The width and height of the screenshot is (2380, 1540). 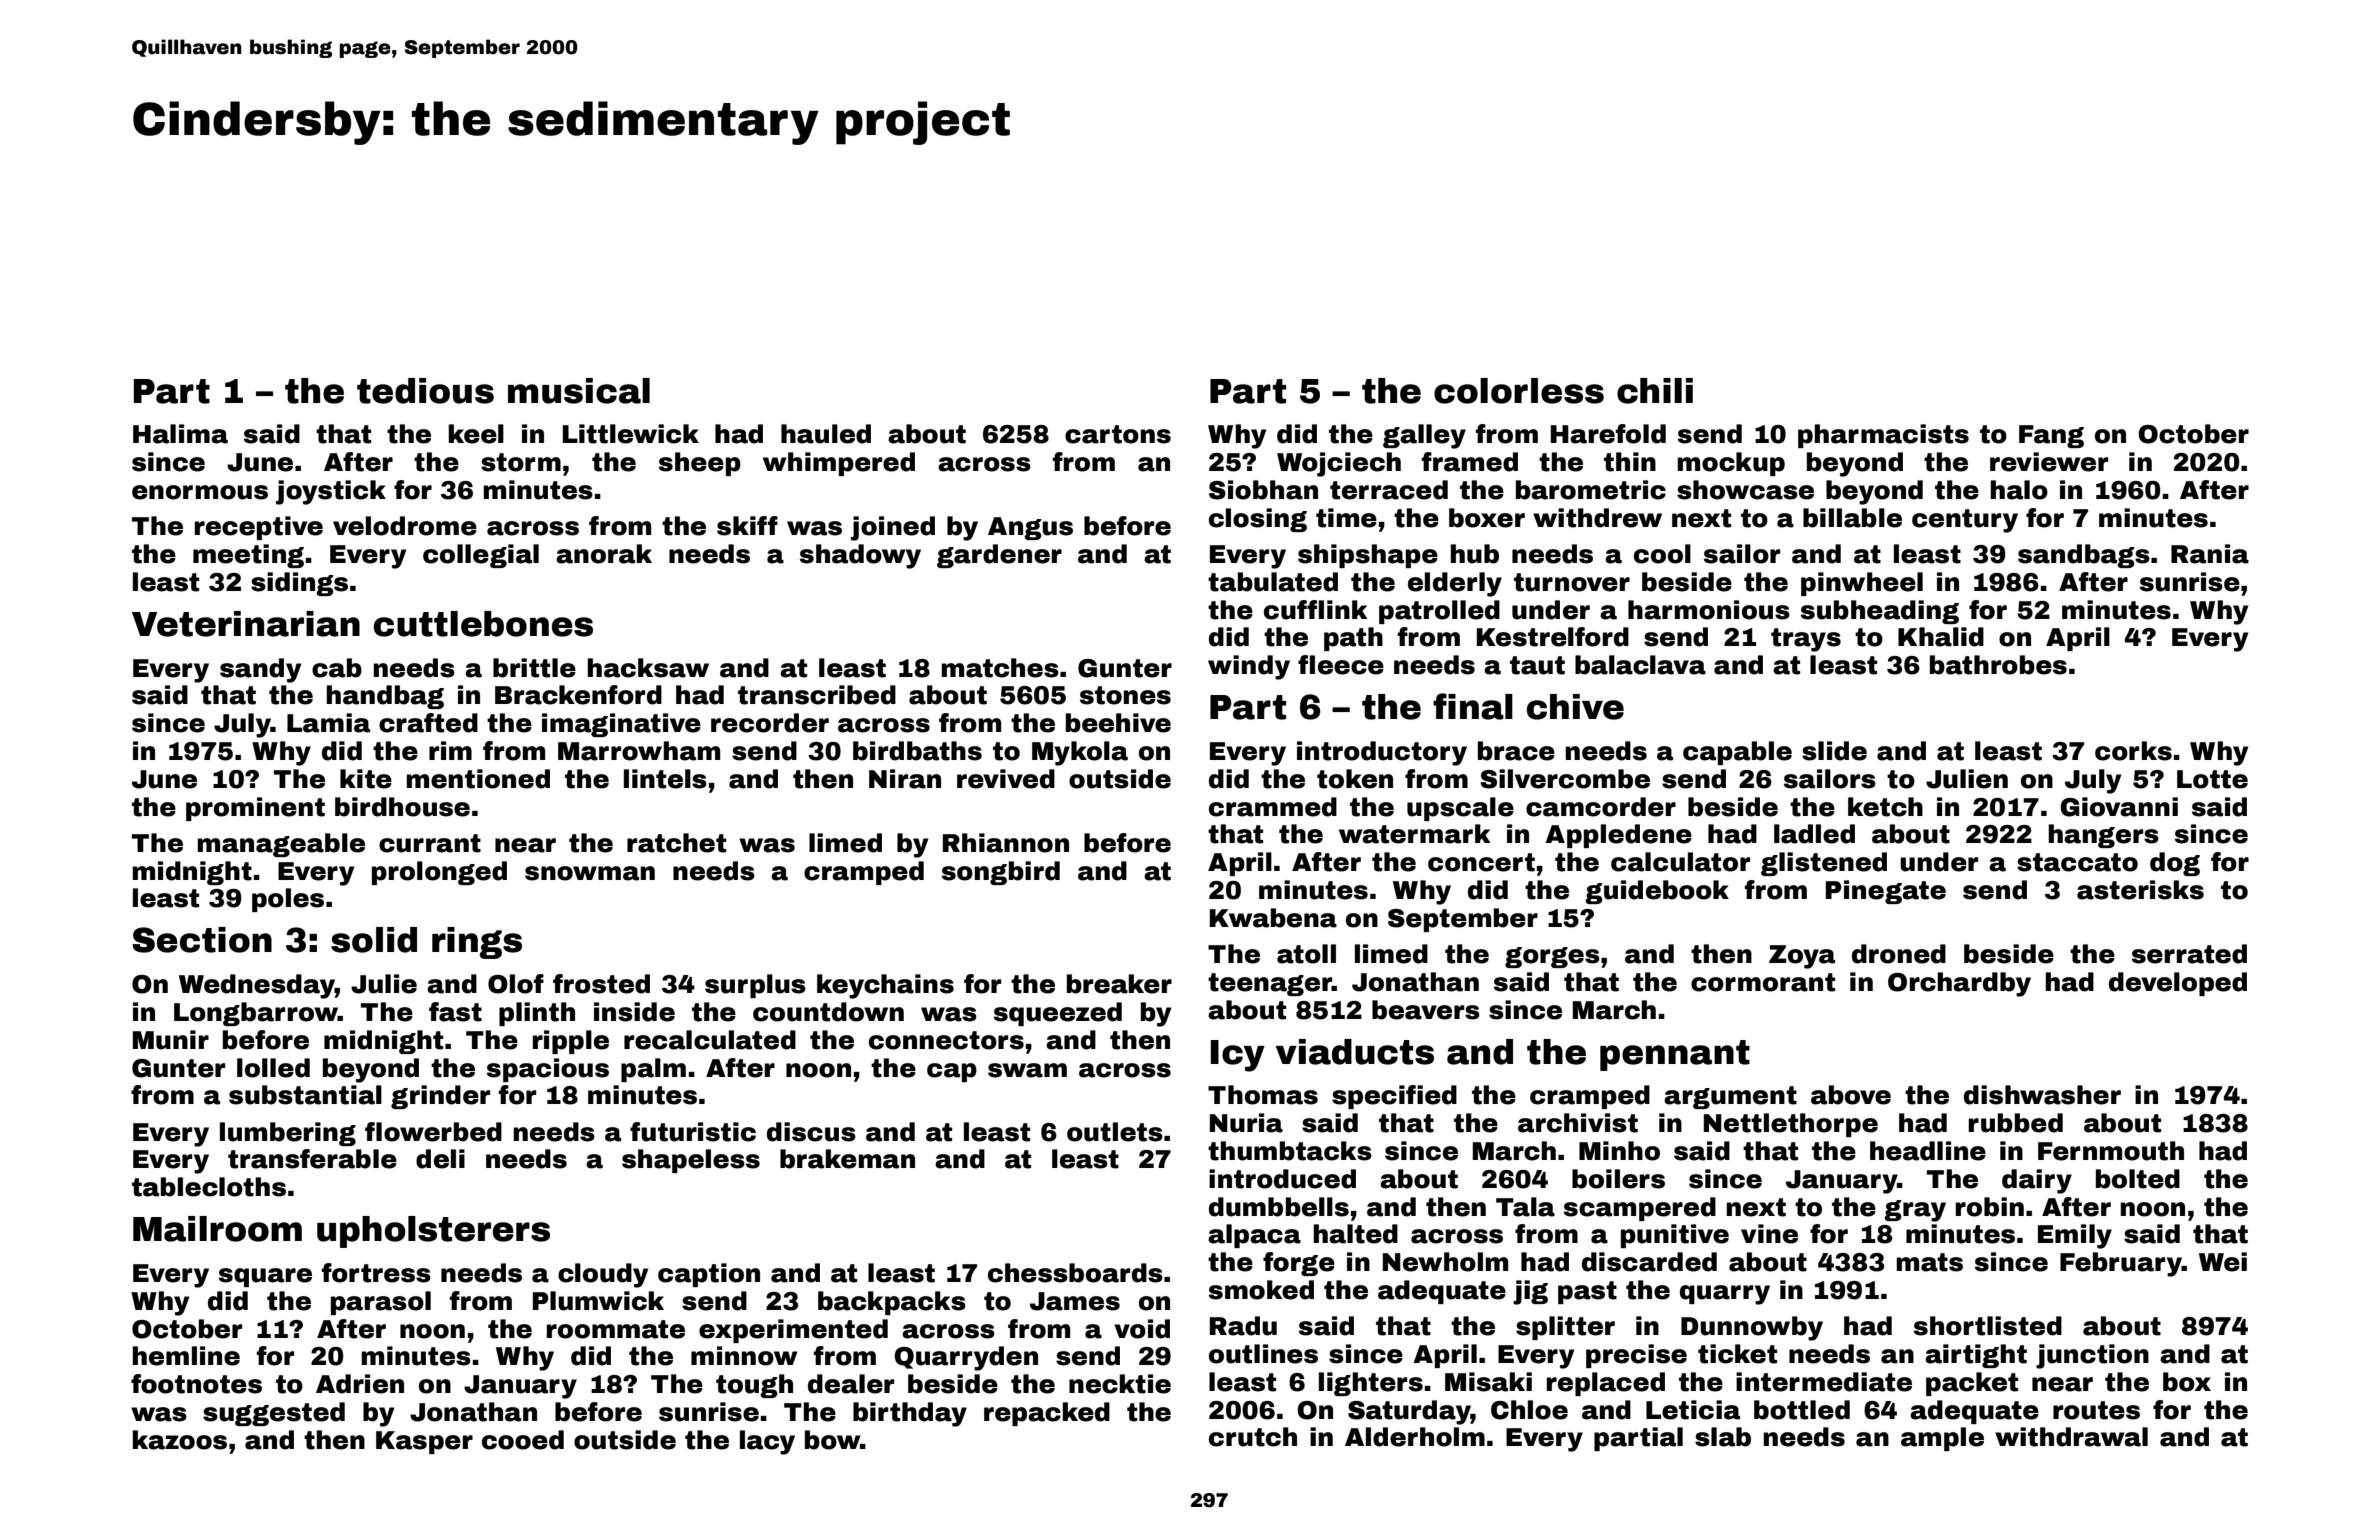 I want to click on kazoos, so click(x=179, y=1440).
